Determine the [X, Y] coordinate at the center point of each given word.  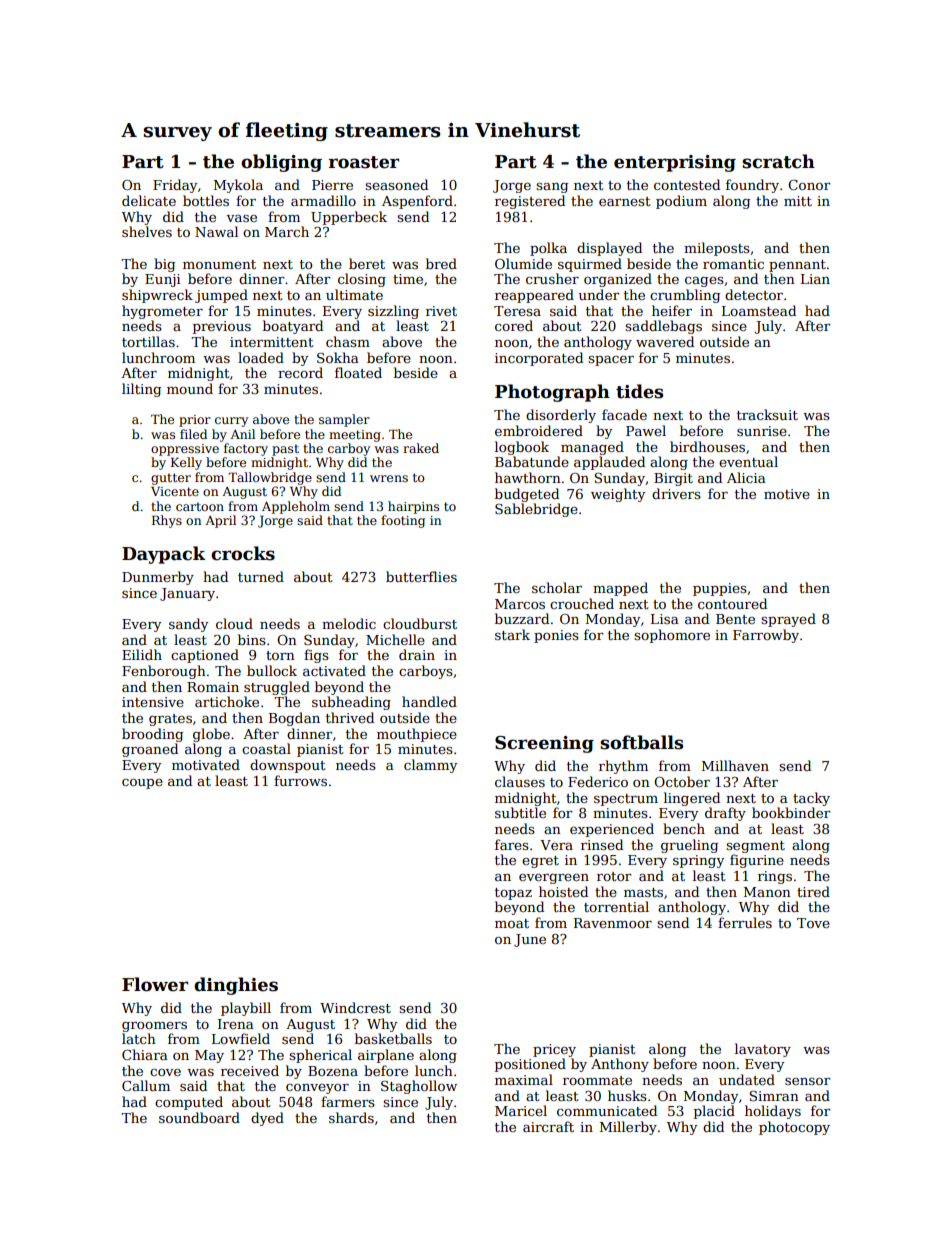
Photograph [552, 393]
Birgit [673, 479]
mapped [620, 589]
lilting [141, 390]
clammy [430, 766]
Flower [155, 984]
